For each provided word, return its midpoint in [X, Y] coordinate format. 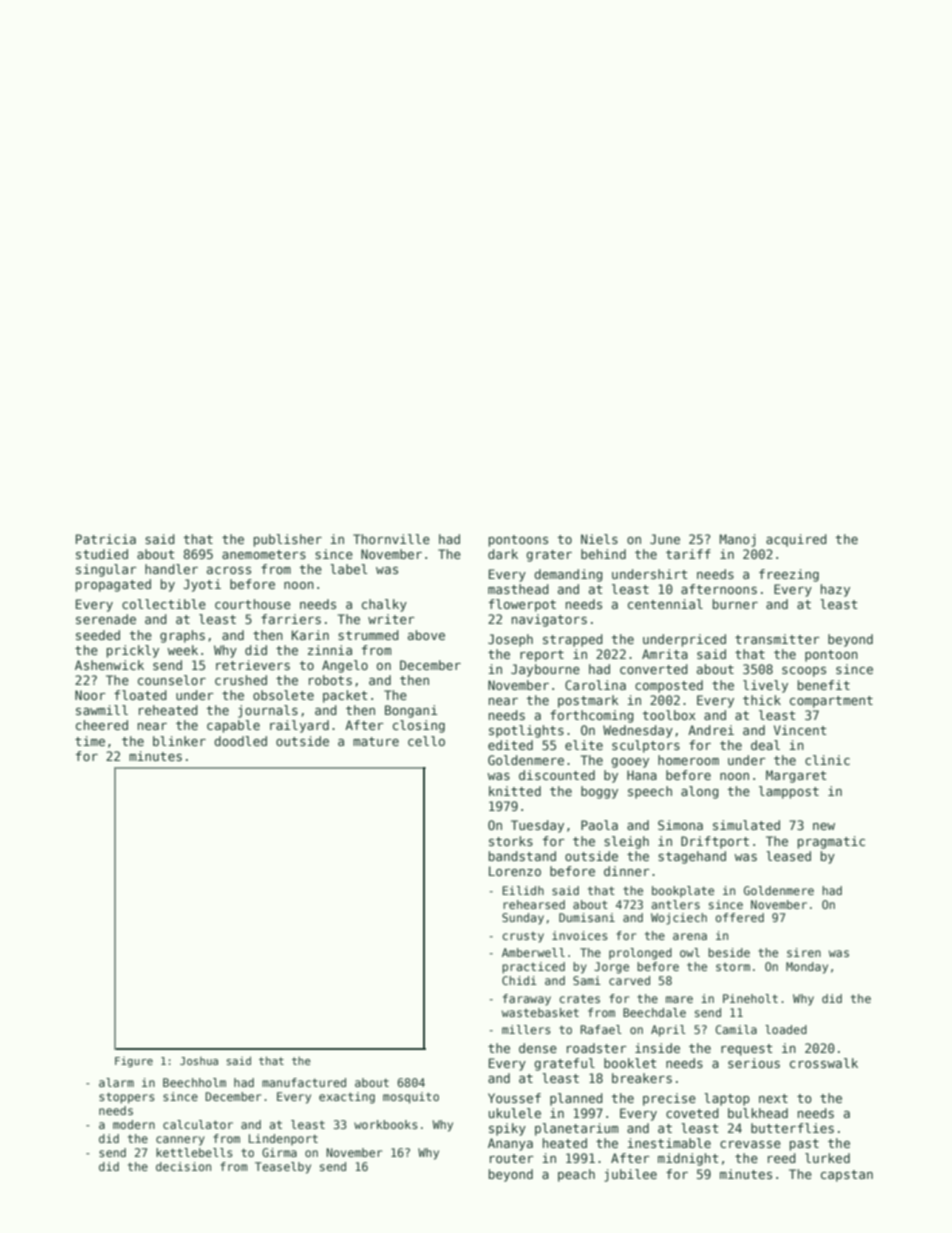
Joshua [199, 1060]
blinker [179, 741]
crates [579, 999]
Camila [736, 1029]
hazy [835, 590]
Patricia [106, 539]
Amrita [665, 654]
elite [584, 745]
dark [503, 554]
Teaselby [283, 1168]
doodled [240, 741]
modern [134, 1124]
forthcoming [592, 716]
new [824, 826]
